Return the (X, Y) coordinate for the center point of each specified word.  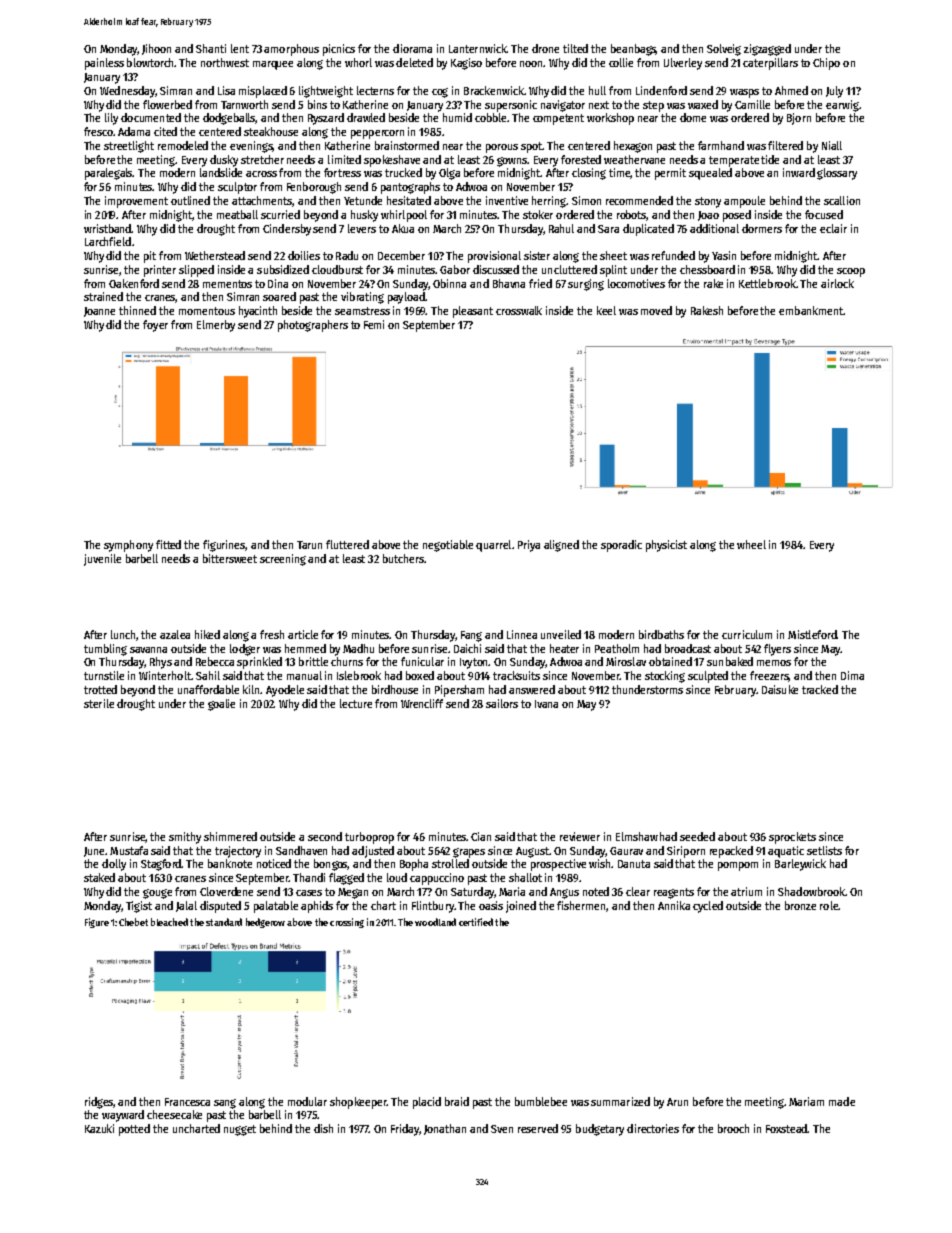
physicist (666, 546)
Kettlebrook (767, 283)
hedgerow (265, 923)
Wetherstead (215, 255)
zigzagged (767, 50)
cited (165, 131)
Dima (852, 675)
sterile (99, 703)
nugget (240, 1130)
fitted (168, 544)
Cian (481, 836)
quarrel (493, 546)
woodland (435, 922)
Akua (403, 228)
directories (653, 1128)
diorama (412, 48)
